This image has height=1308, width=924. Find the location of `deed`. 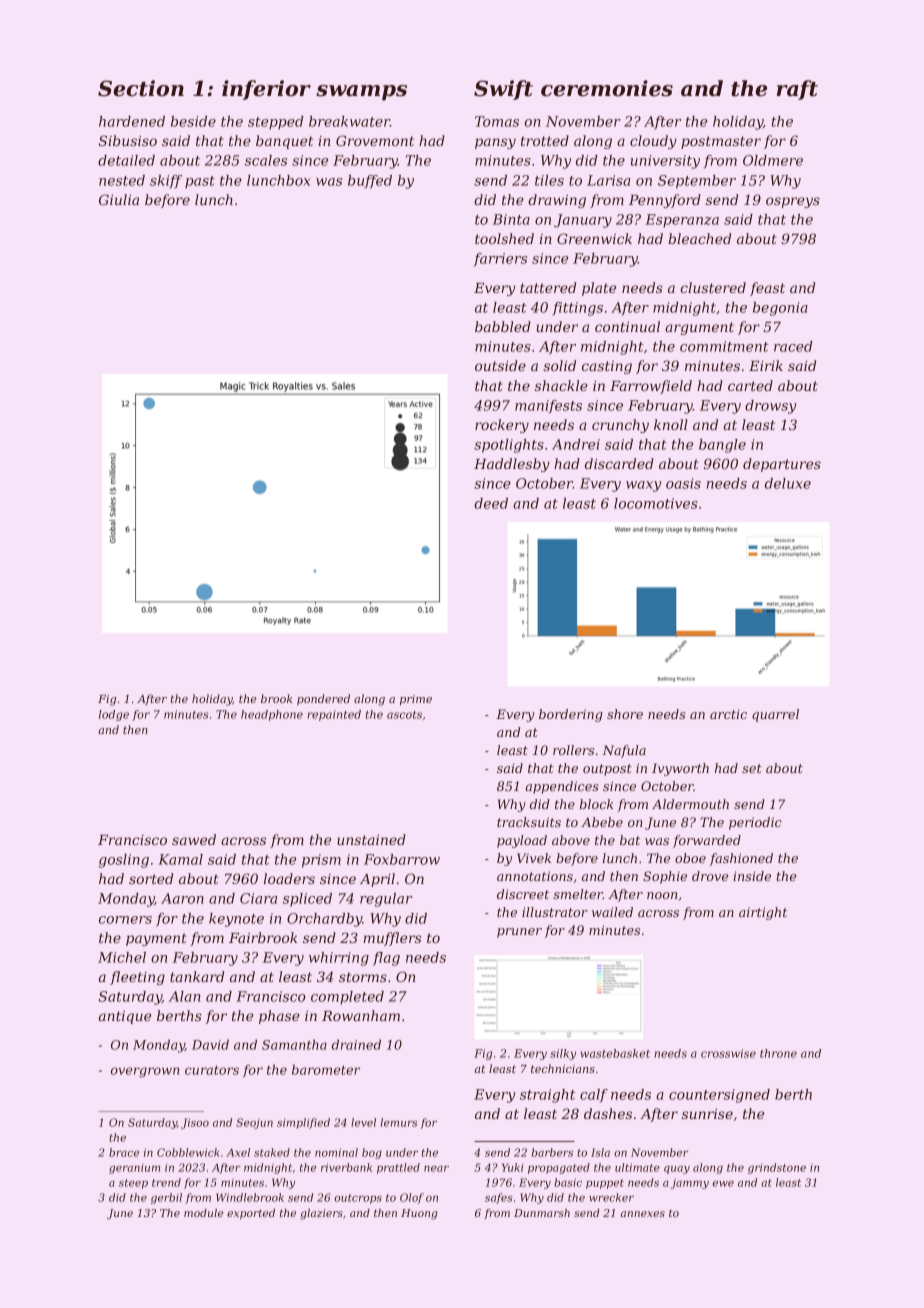

deed is located at coordinates (491, 503).
